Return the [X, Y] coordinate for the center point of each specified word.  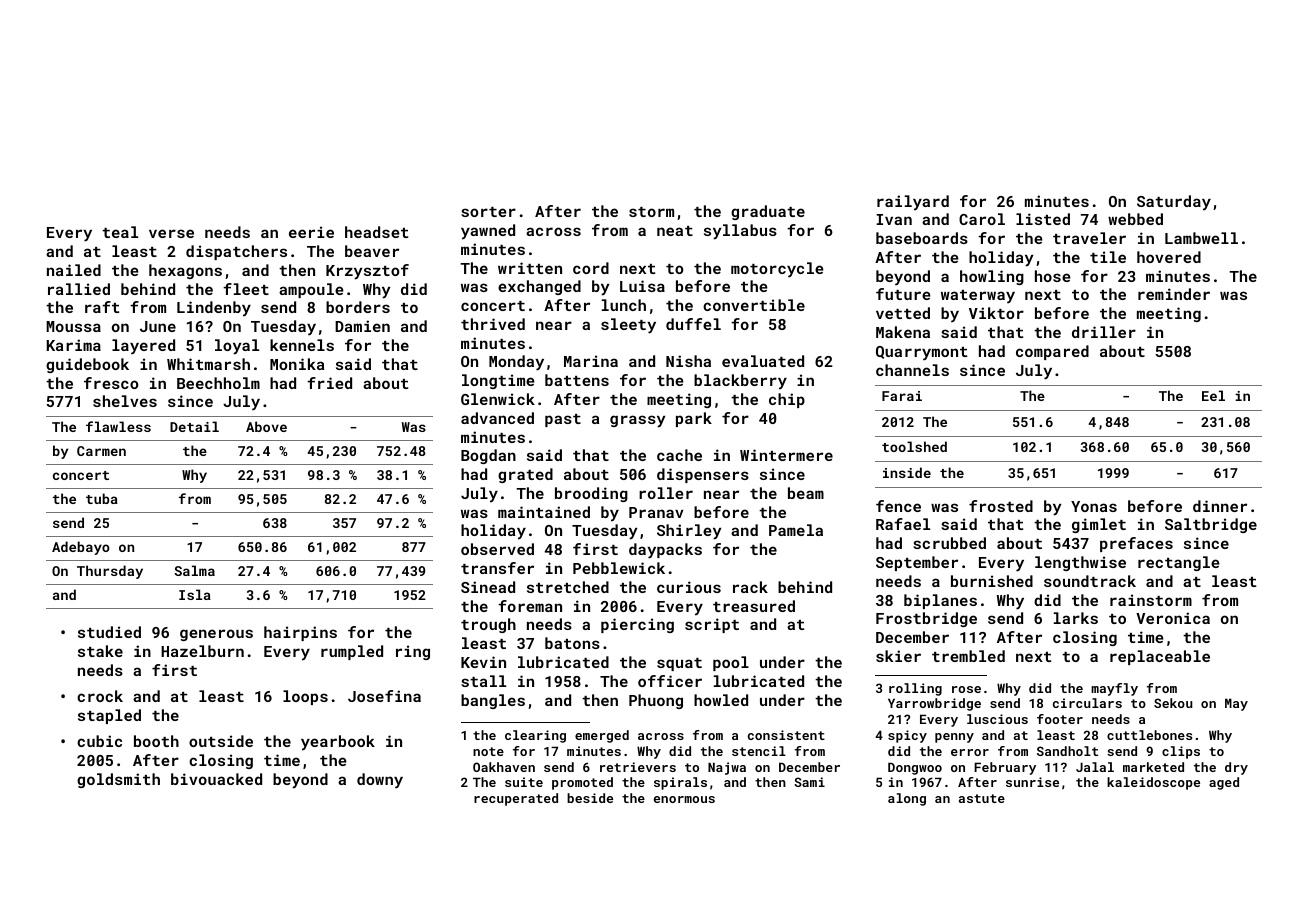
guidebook [87, 365]
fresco [111, 383]
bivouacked [216, 779]
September [917, 563]
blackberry [740, 382]
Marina [591, 361]
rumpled [352, 652]
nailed [74, 270]
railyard [913, 203]
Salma [194, 570]
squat [679, 664]
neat [675, 231]
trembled [968, 656]
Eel [1213, 395]
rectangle [1179, 563]
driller [1104, 332]
